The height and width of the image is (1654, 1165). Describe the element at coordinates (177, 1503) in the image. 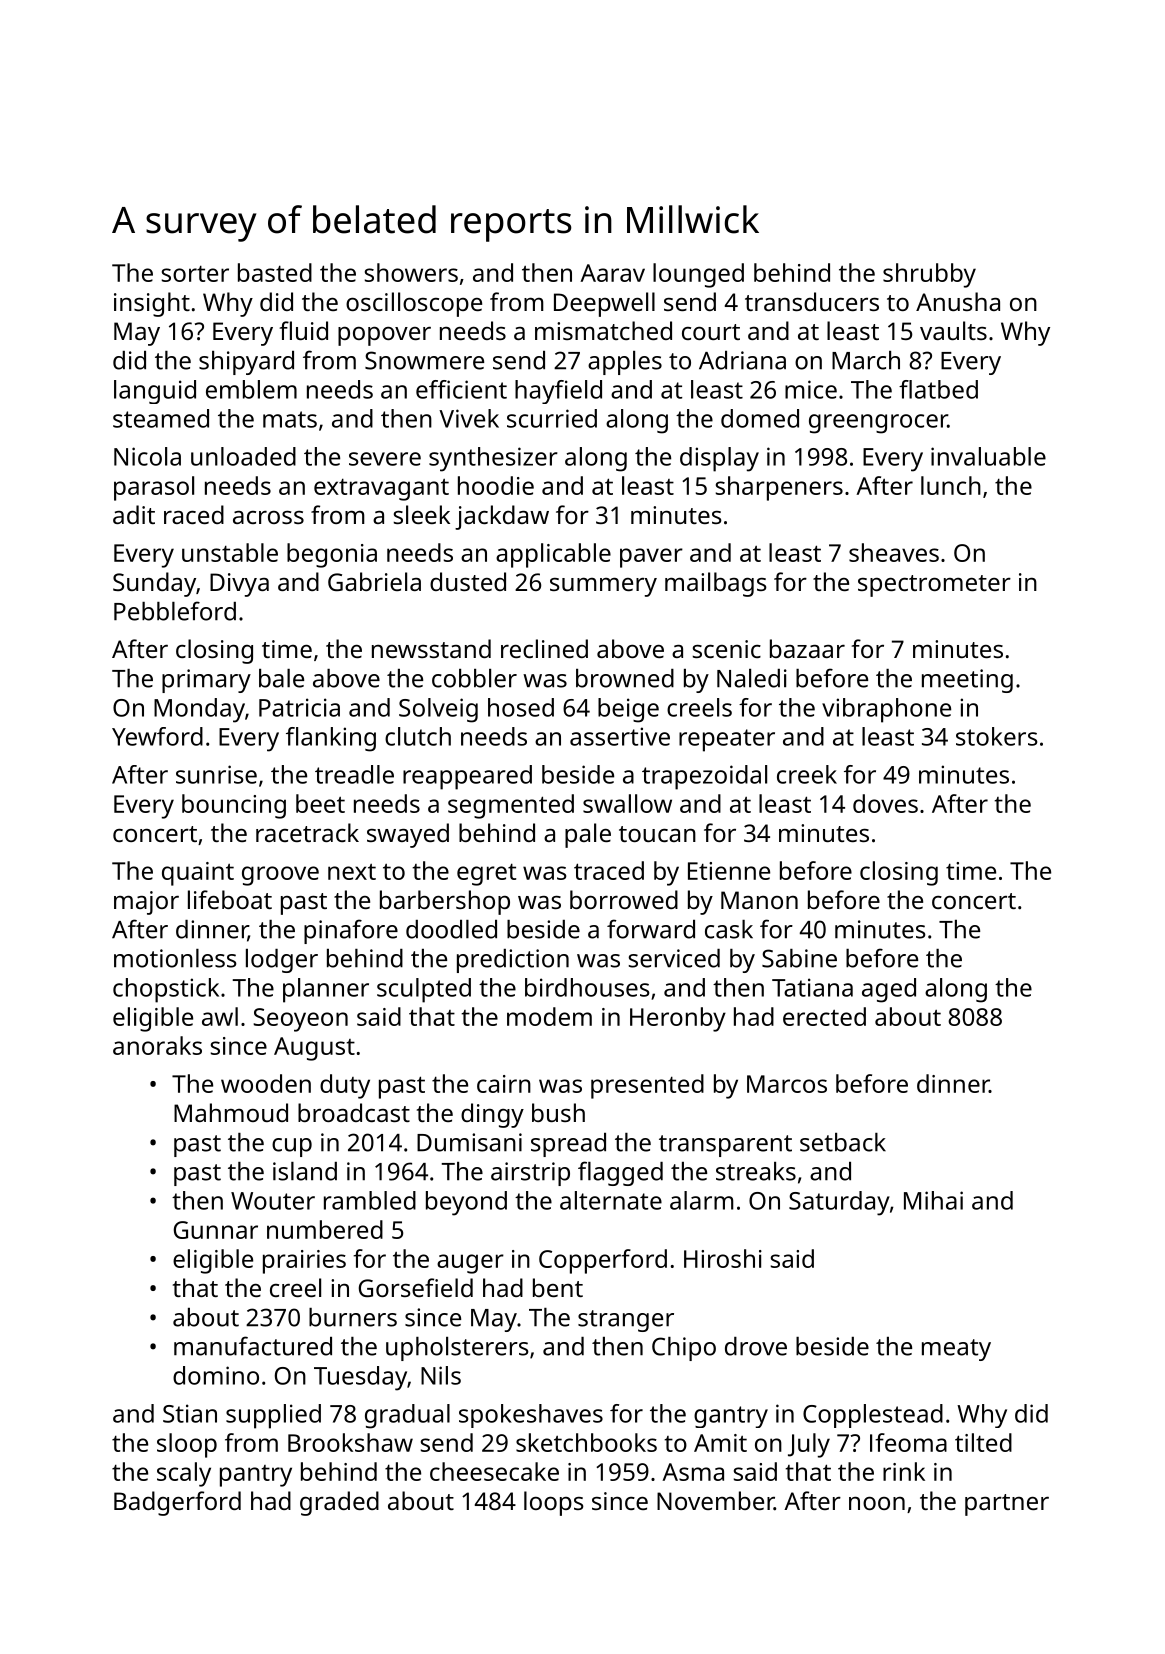

I see `Badgerford` at that location.
